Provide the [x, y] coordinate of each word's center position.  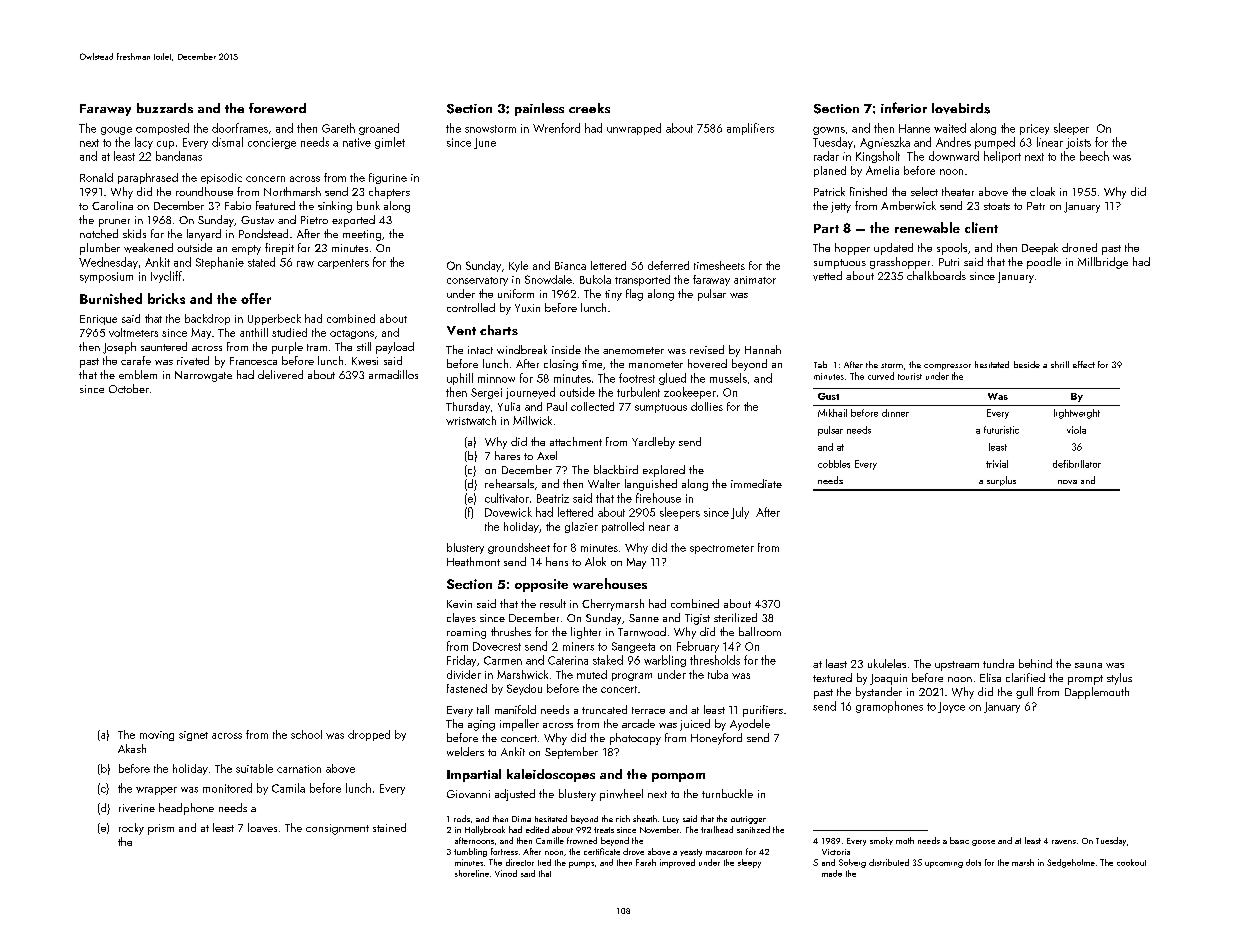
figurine [388, 178]
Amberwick [908, 205]
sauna [1088, 665]
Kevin [459, 604]
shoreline [472, 873]
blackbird [616, 469]
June [485, 143]
